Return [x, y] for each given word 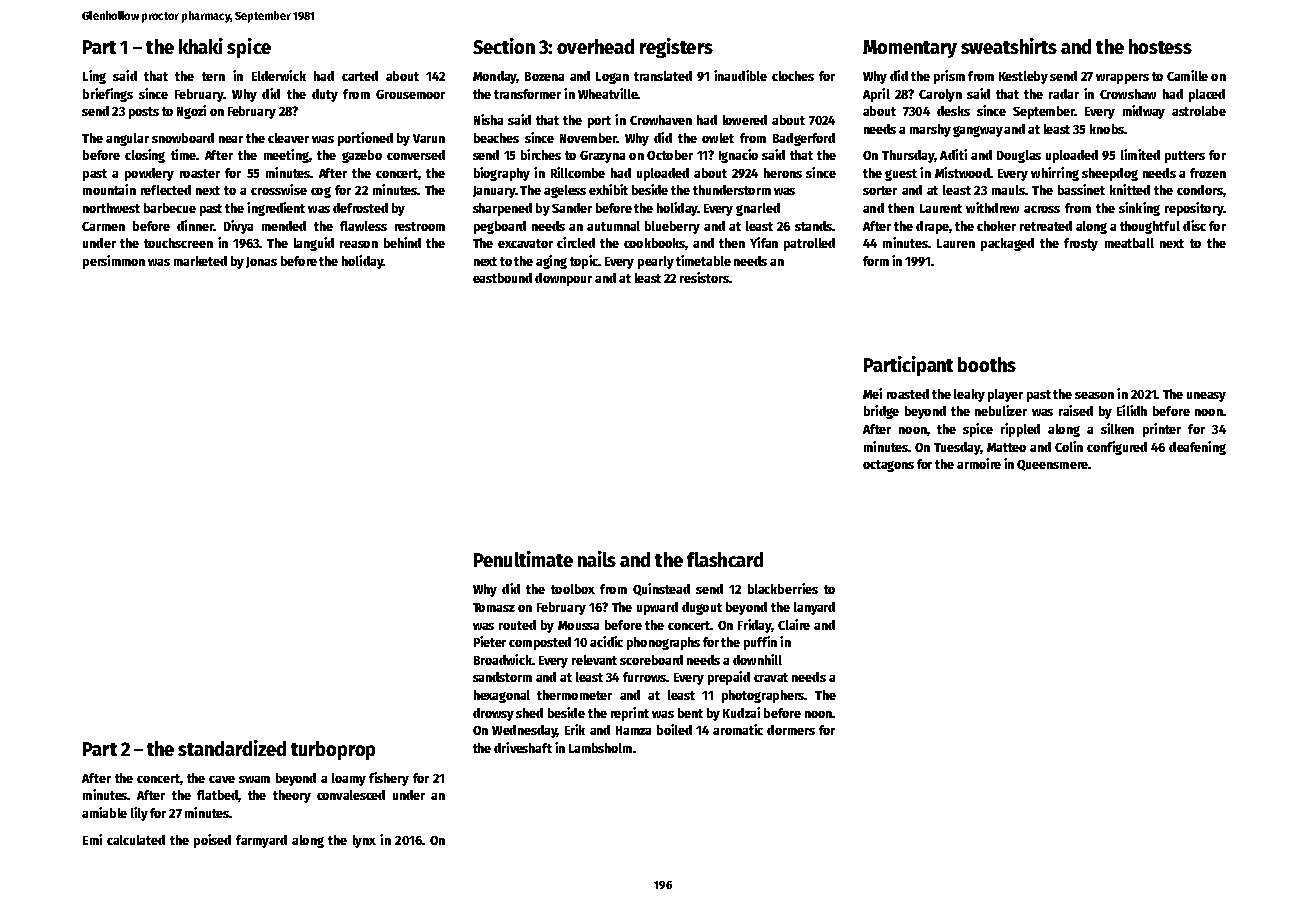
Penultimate [523, 559]
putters [1185, 157]
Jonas [261, 262]
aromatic [738, 729]
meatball [1129, 243]
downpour [563, 279]
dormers [791, 730]
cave [222, 779]
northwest [111, 208]
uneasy [1206, 397]
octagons [888, 466]
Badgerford [804, 139]
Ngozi [191, 112]
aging [551, 262]
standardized [232, 748]
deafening [1197, 448]
